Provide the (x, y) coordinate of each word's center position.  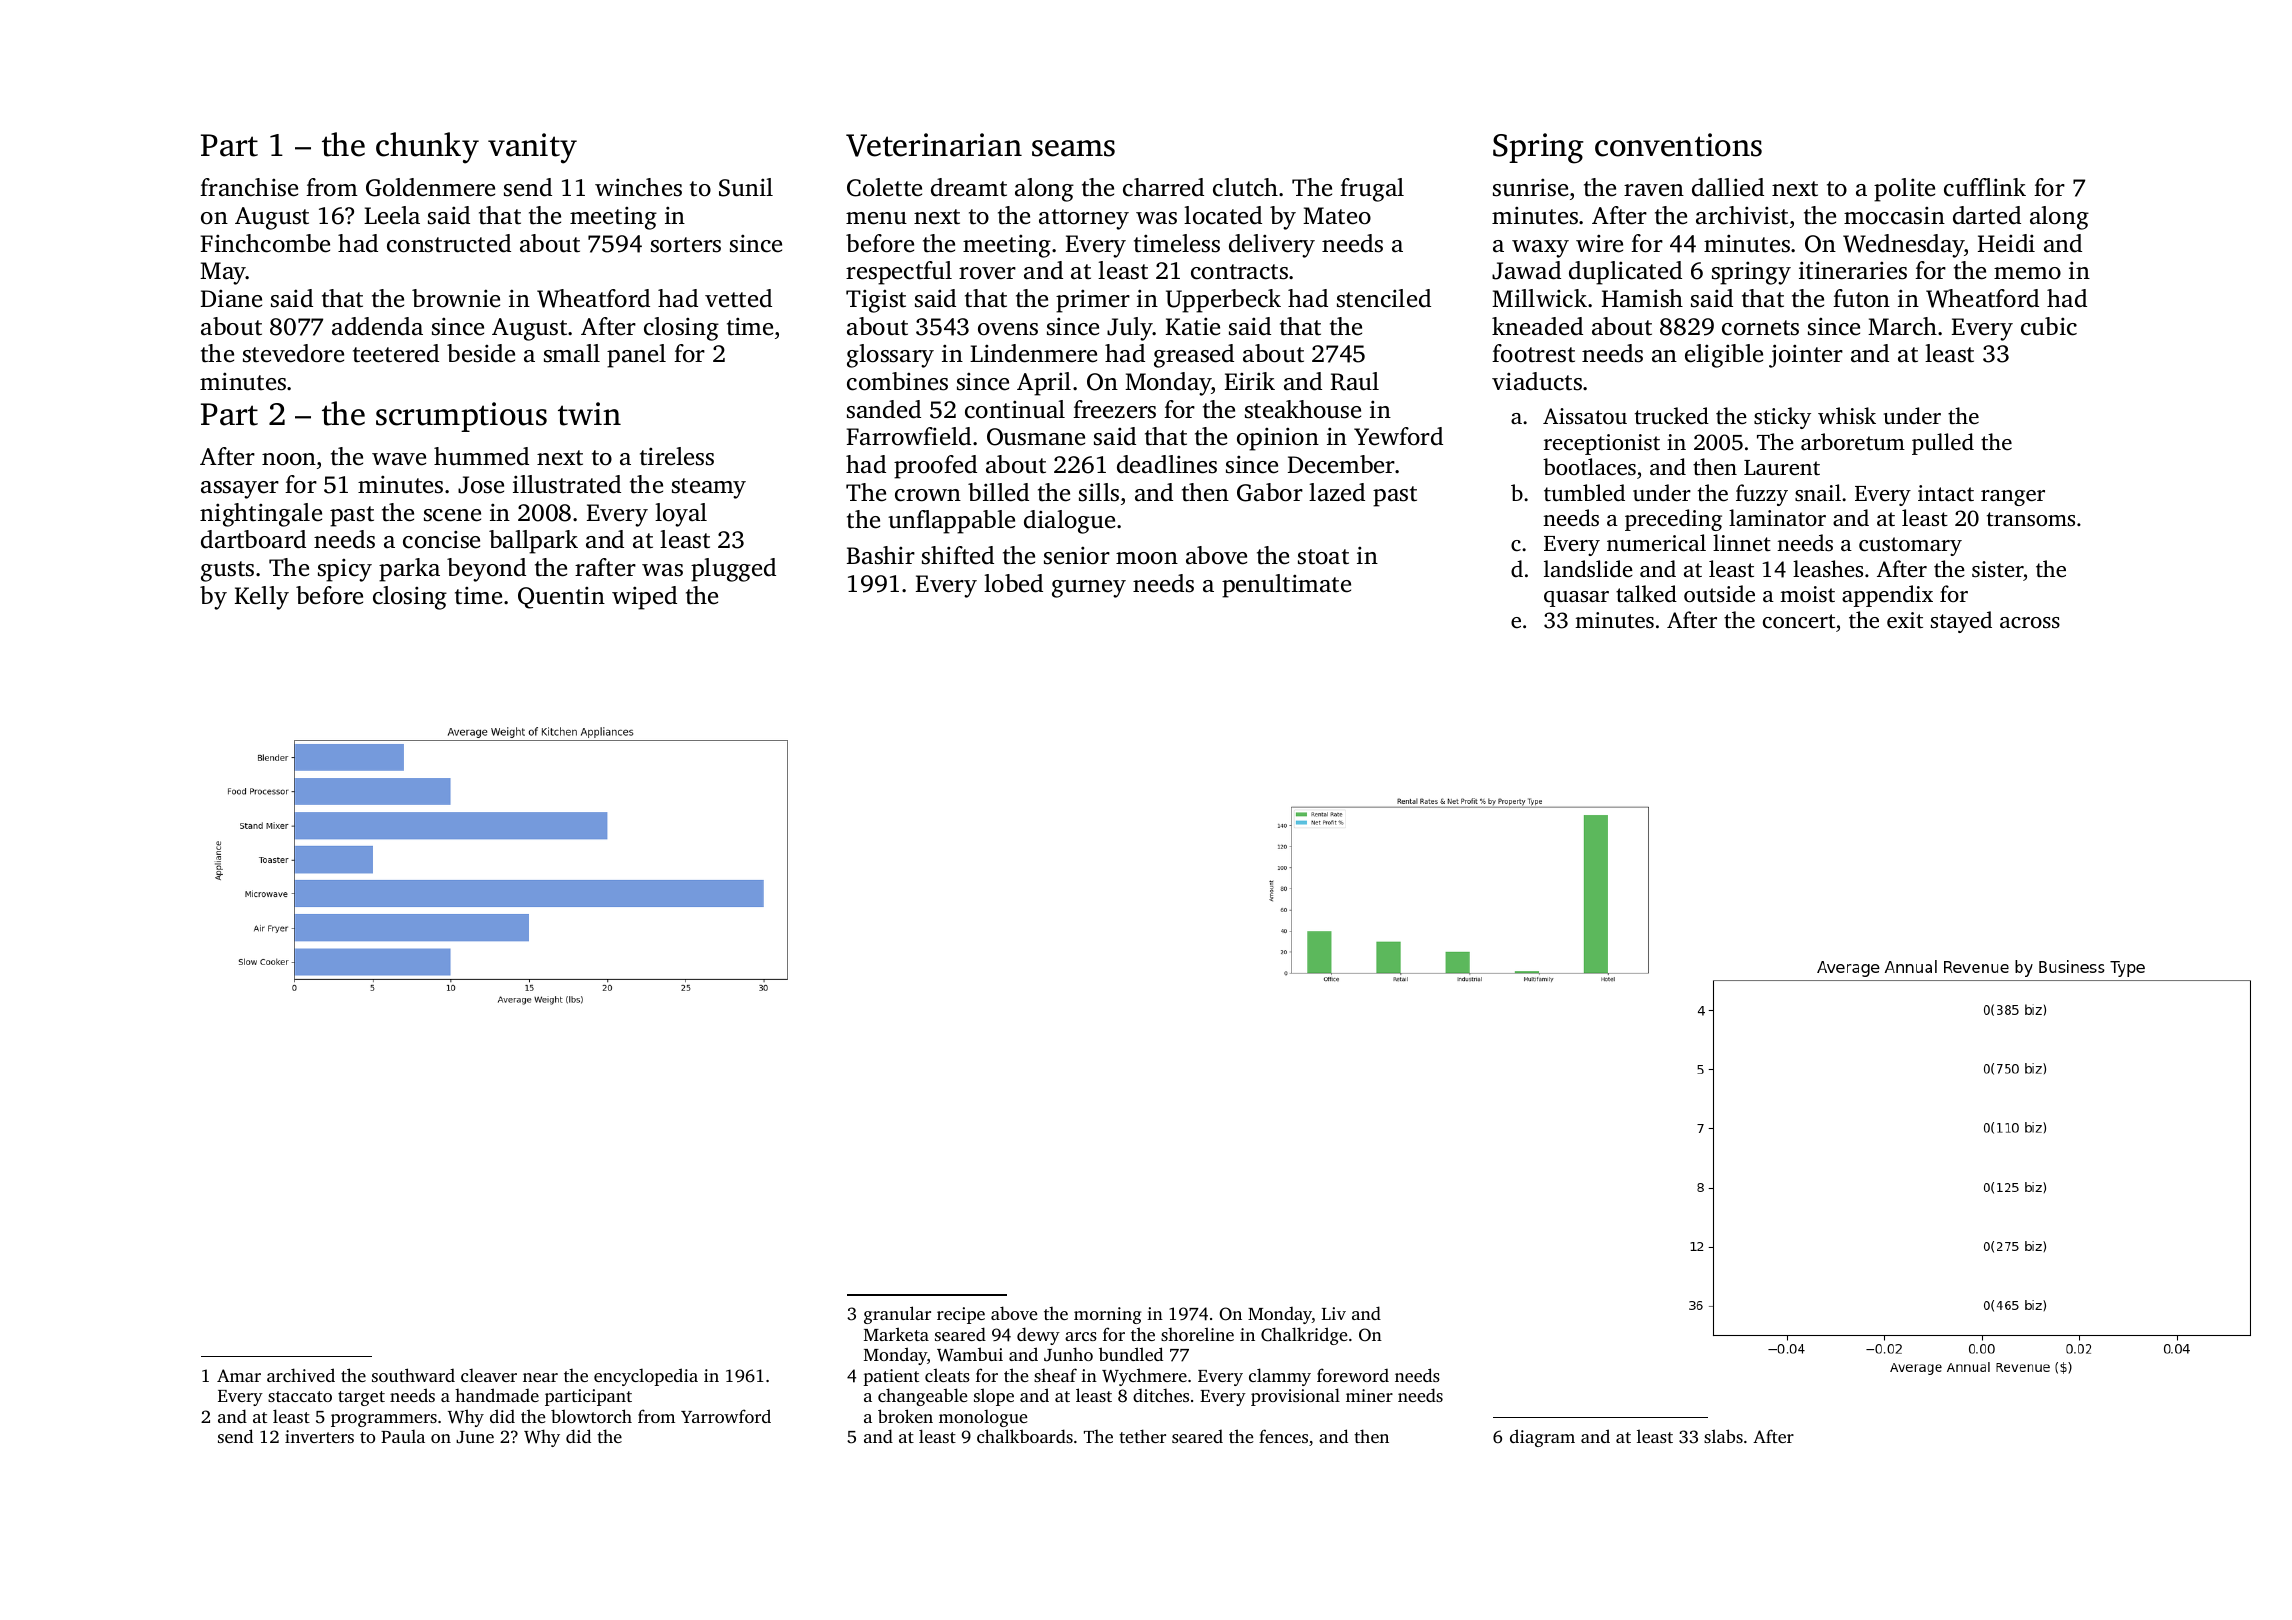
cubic (2049, 326)
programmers (384, 1420)
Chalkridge (1304, 1336)
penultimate (1286, 586)
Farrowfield (909, 436)
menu (876, 218)
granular (897, 1315)
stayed (1961, 622)
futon (1861, 298)
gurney (1089, 589)
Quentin (561, 597)
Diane (231, 298)
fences (1283, 1436)
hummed (481, 456)
